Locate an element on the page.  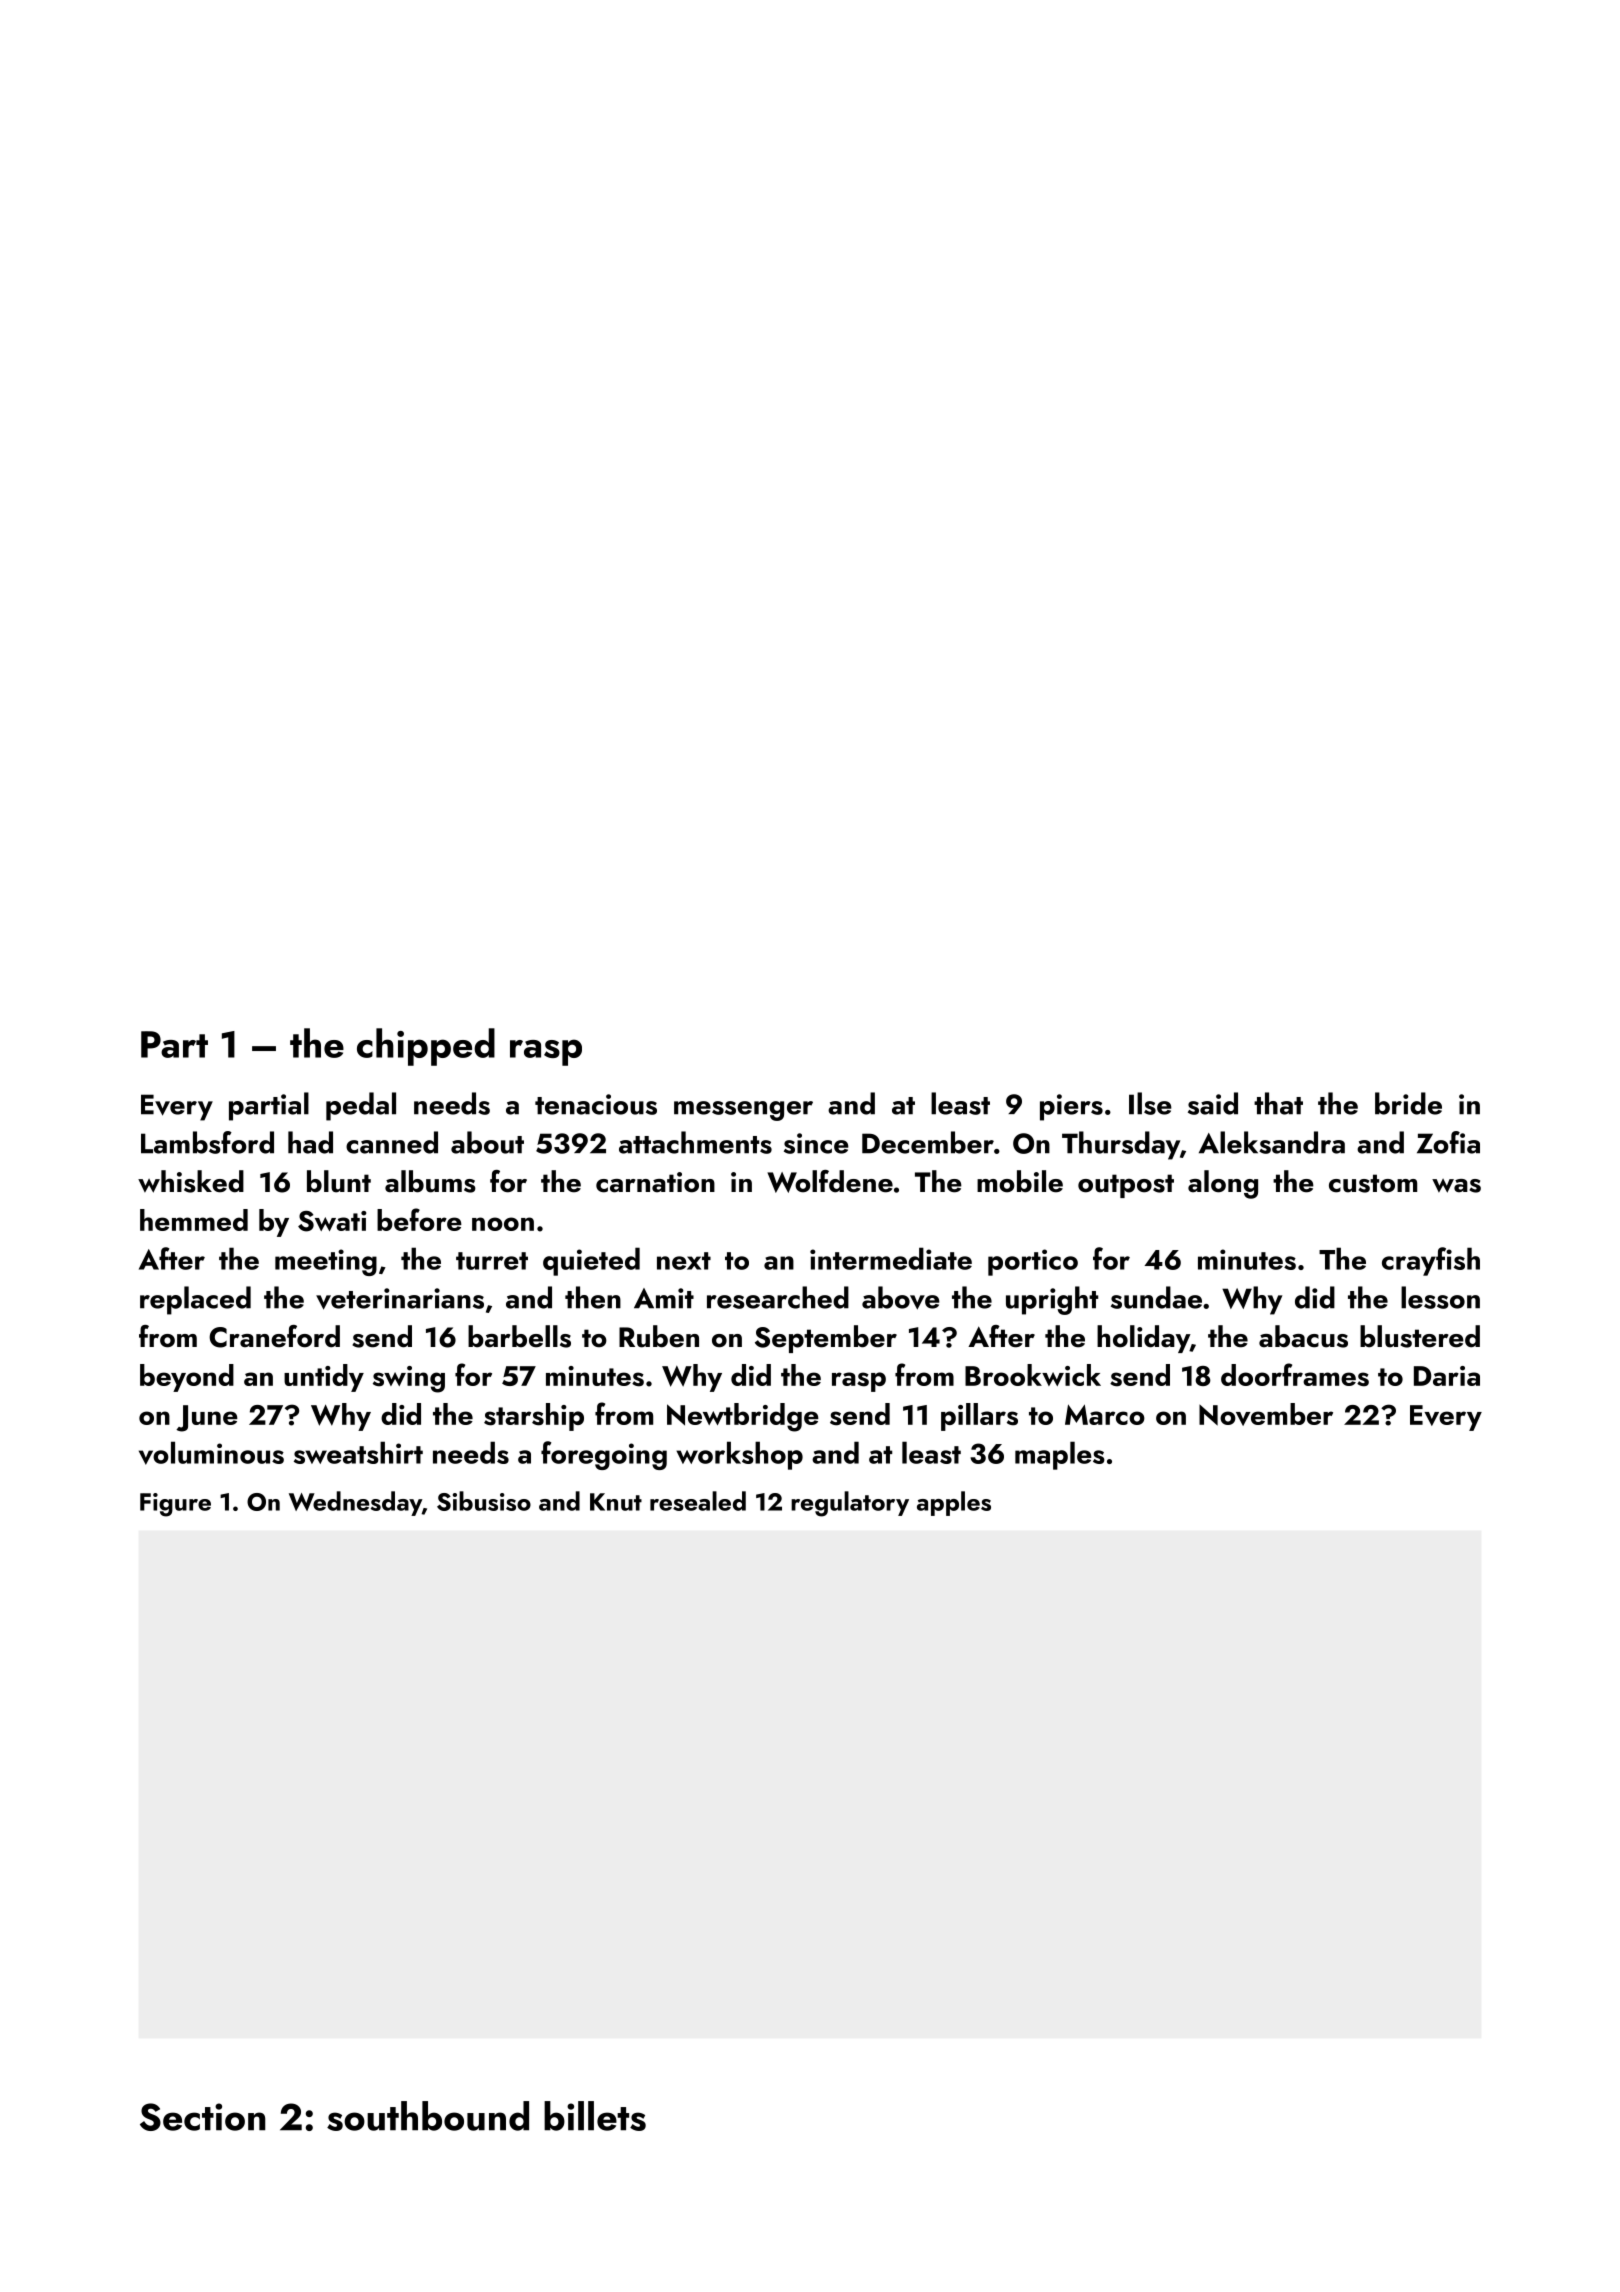
albums is located at coordinates (430, 1181).
